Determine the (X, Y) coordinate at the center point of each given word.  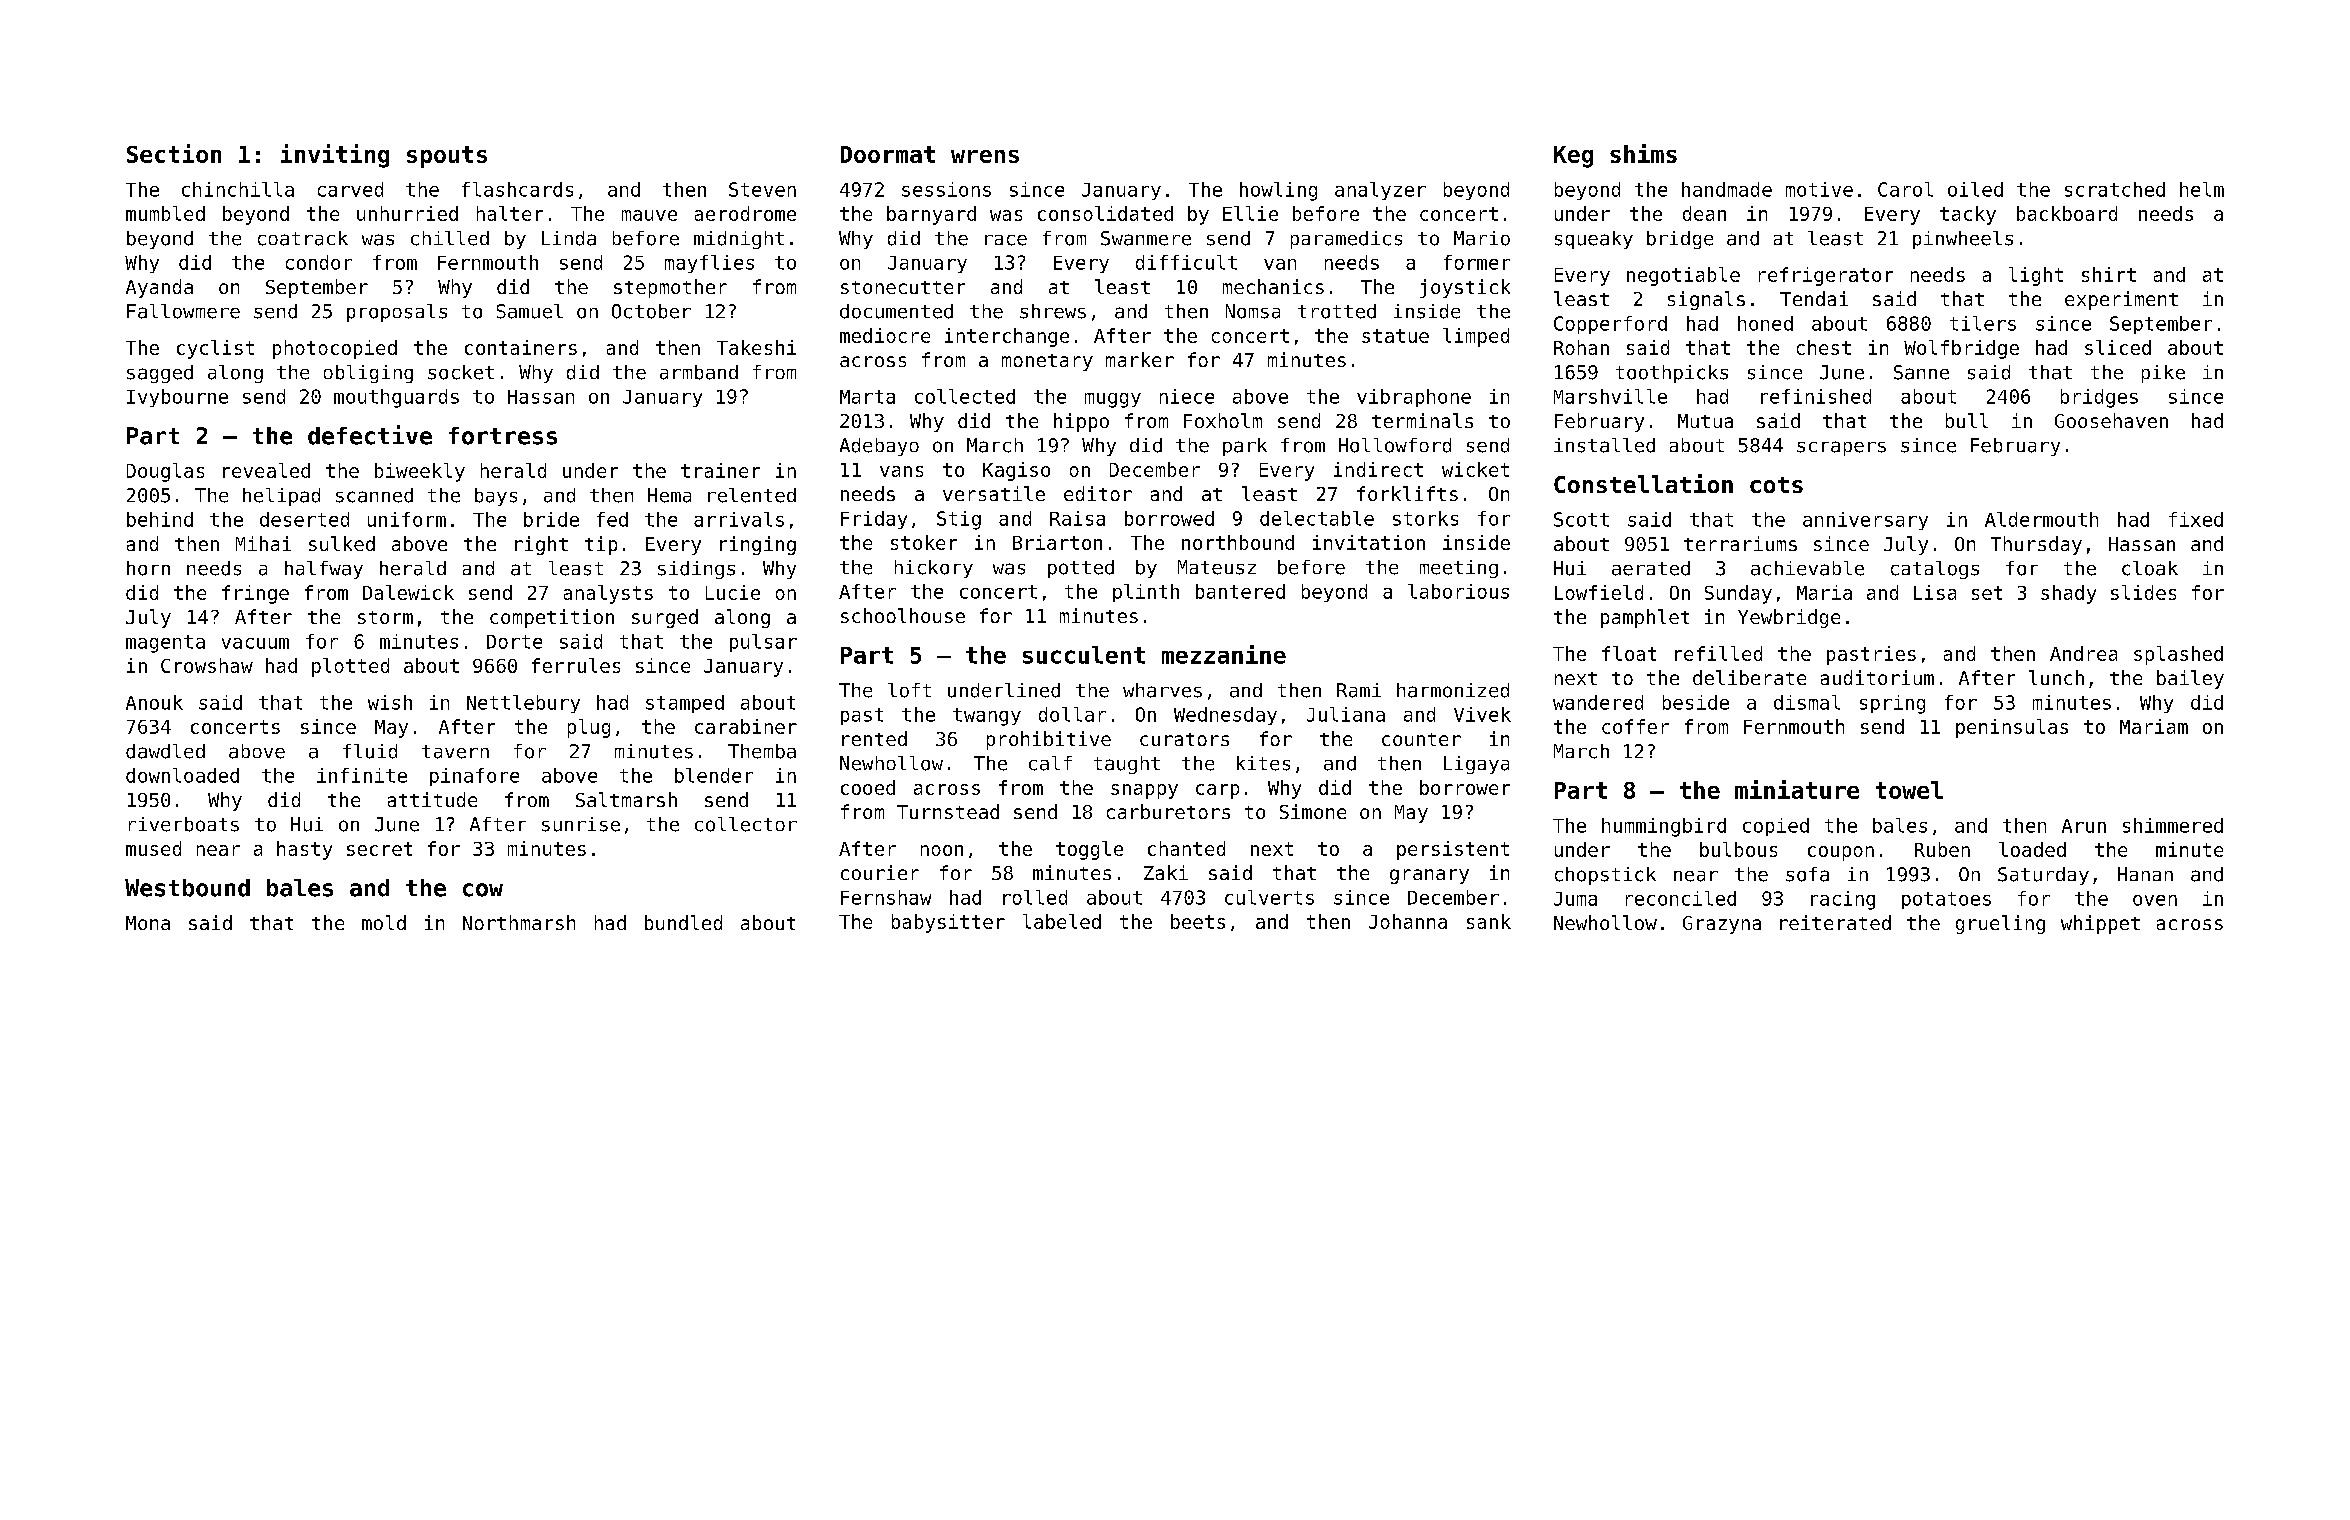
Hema (669, 495)
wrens (985, 156)
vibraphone (1414, 398)
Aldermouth (2041, 519)
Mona (148, 923)
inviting (335, 156)
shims (1643, 153)
